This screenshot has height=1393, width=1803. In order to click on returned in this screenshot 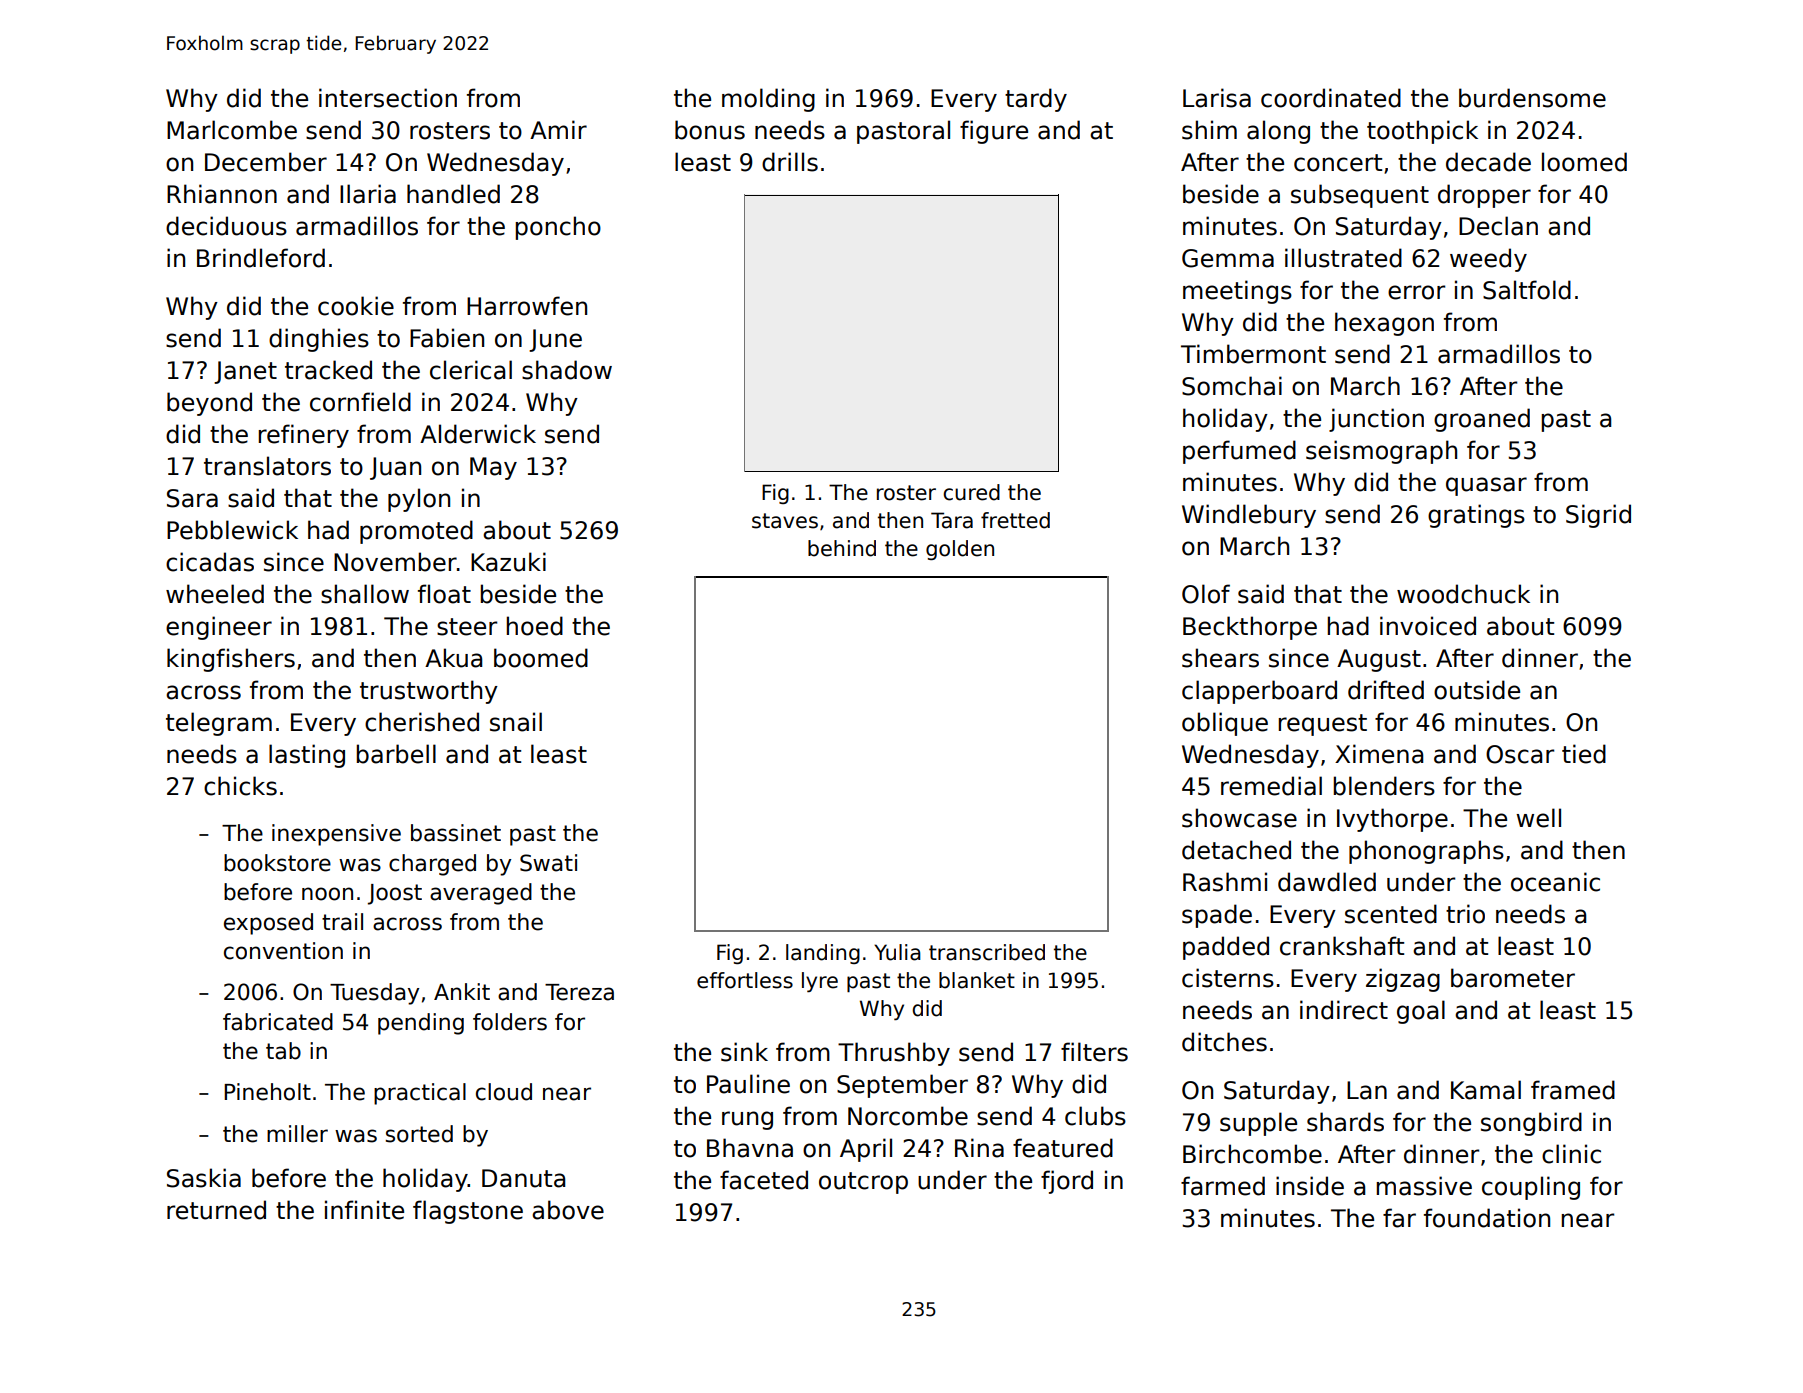, I will do `click(216, 1210)`.
